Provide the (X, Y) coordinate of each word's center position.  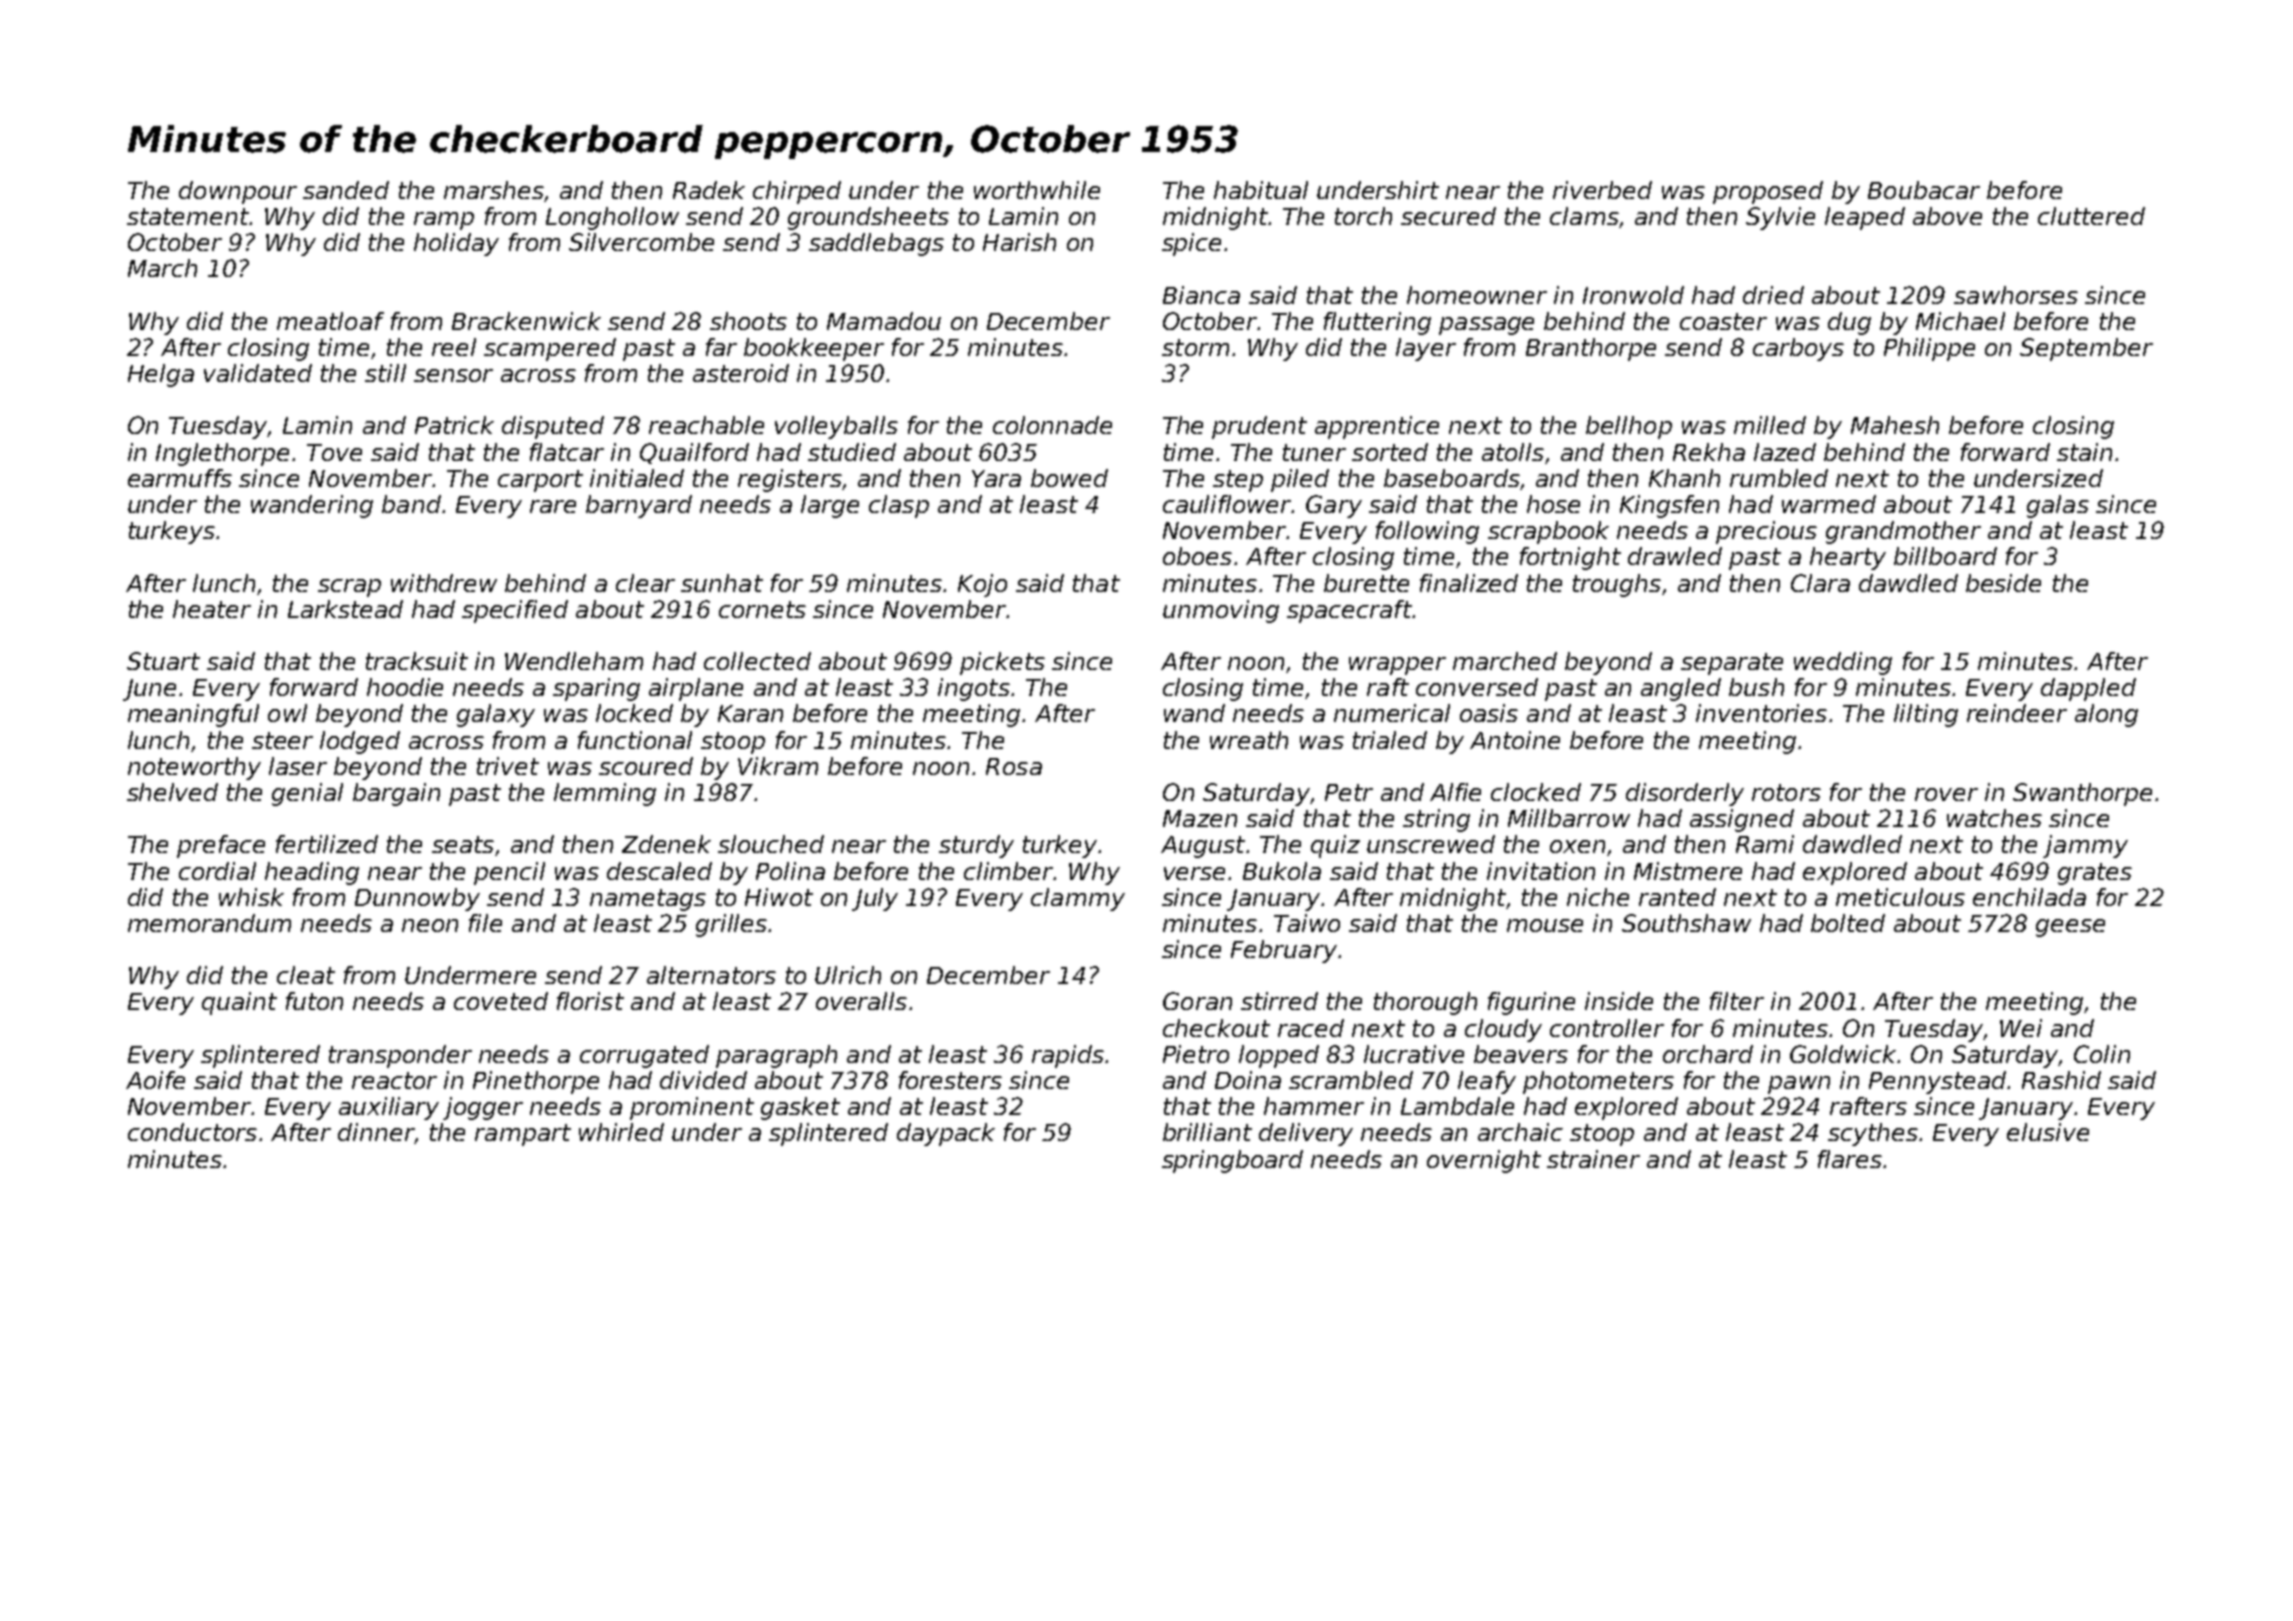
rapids (1068, 1056)
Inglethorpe (222, 454)
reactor (394, 1080)
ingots (974, 689)
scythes (1873, 1134)
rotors (1786, 792)
